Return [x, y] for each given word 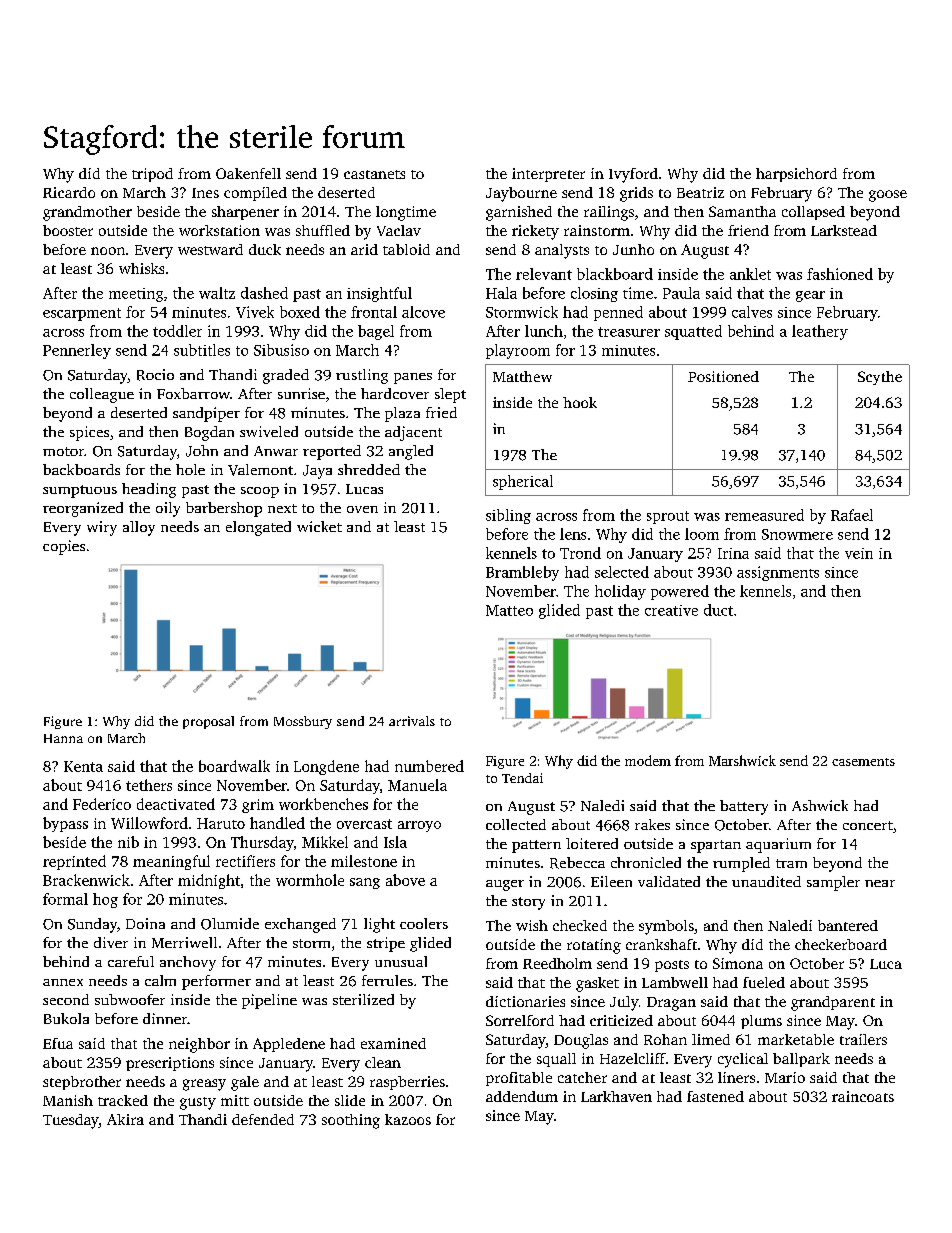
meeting [136, 295]
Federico [102, 804]
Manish [68, 1100]
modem [648, 760]
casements [863, 762]
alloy [139, 528]
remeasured [764, 515]
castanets [374, 174]
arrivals [412, 721]
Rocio [155, 375]
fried [441, 412]
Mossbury [303, 722]
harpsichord [796, 175]
